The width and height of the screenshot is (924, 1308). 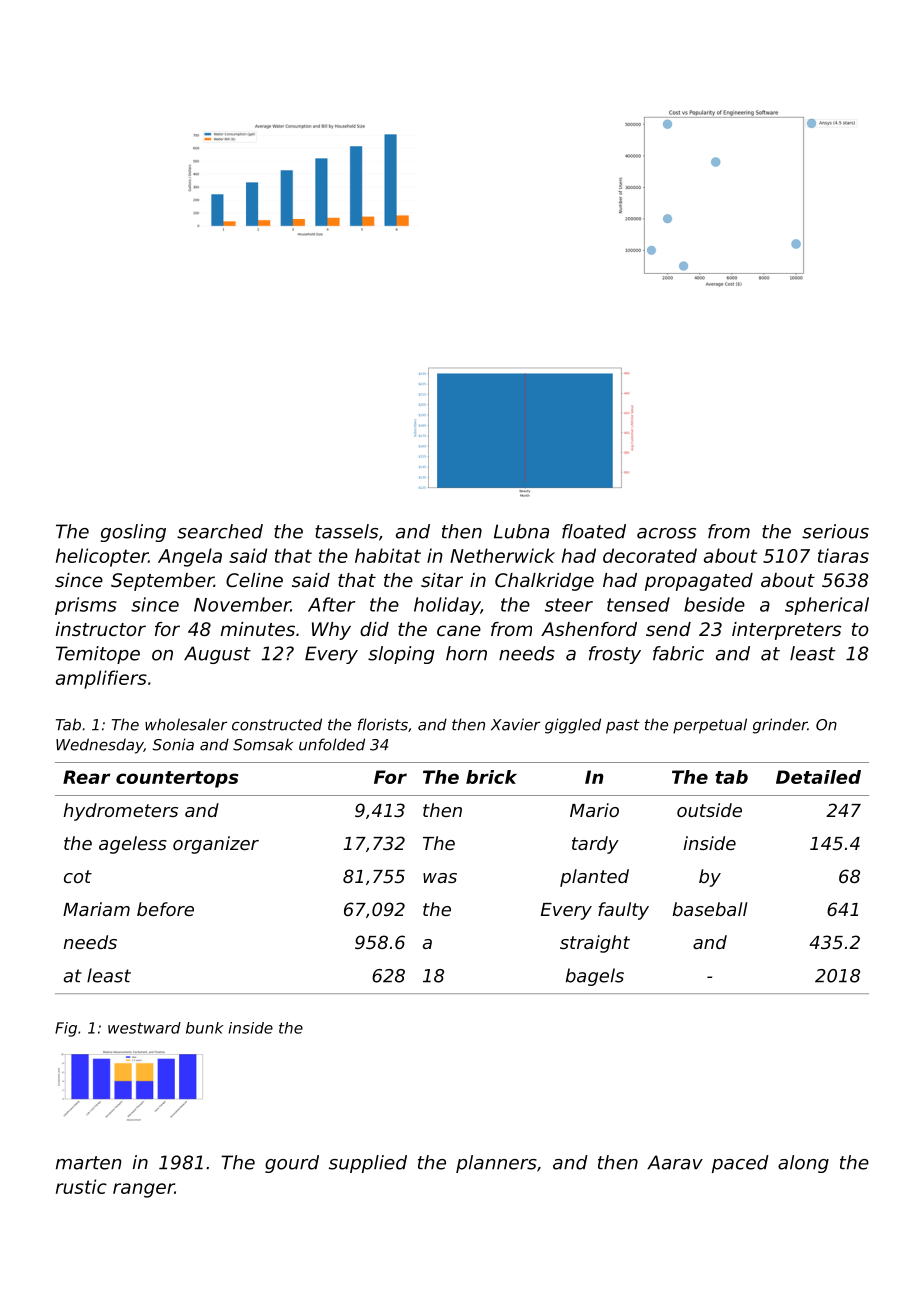 What do you see at coordinates (442, 580) in the screenshot?
I see `sitar` at bounding box center [442, 580].
